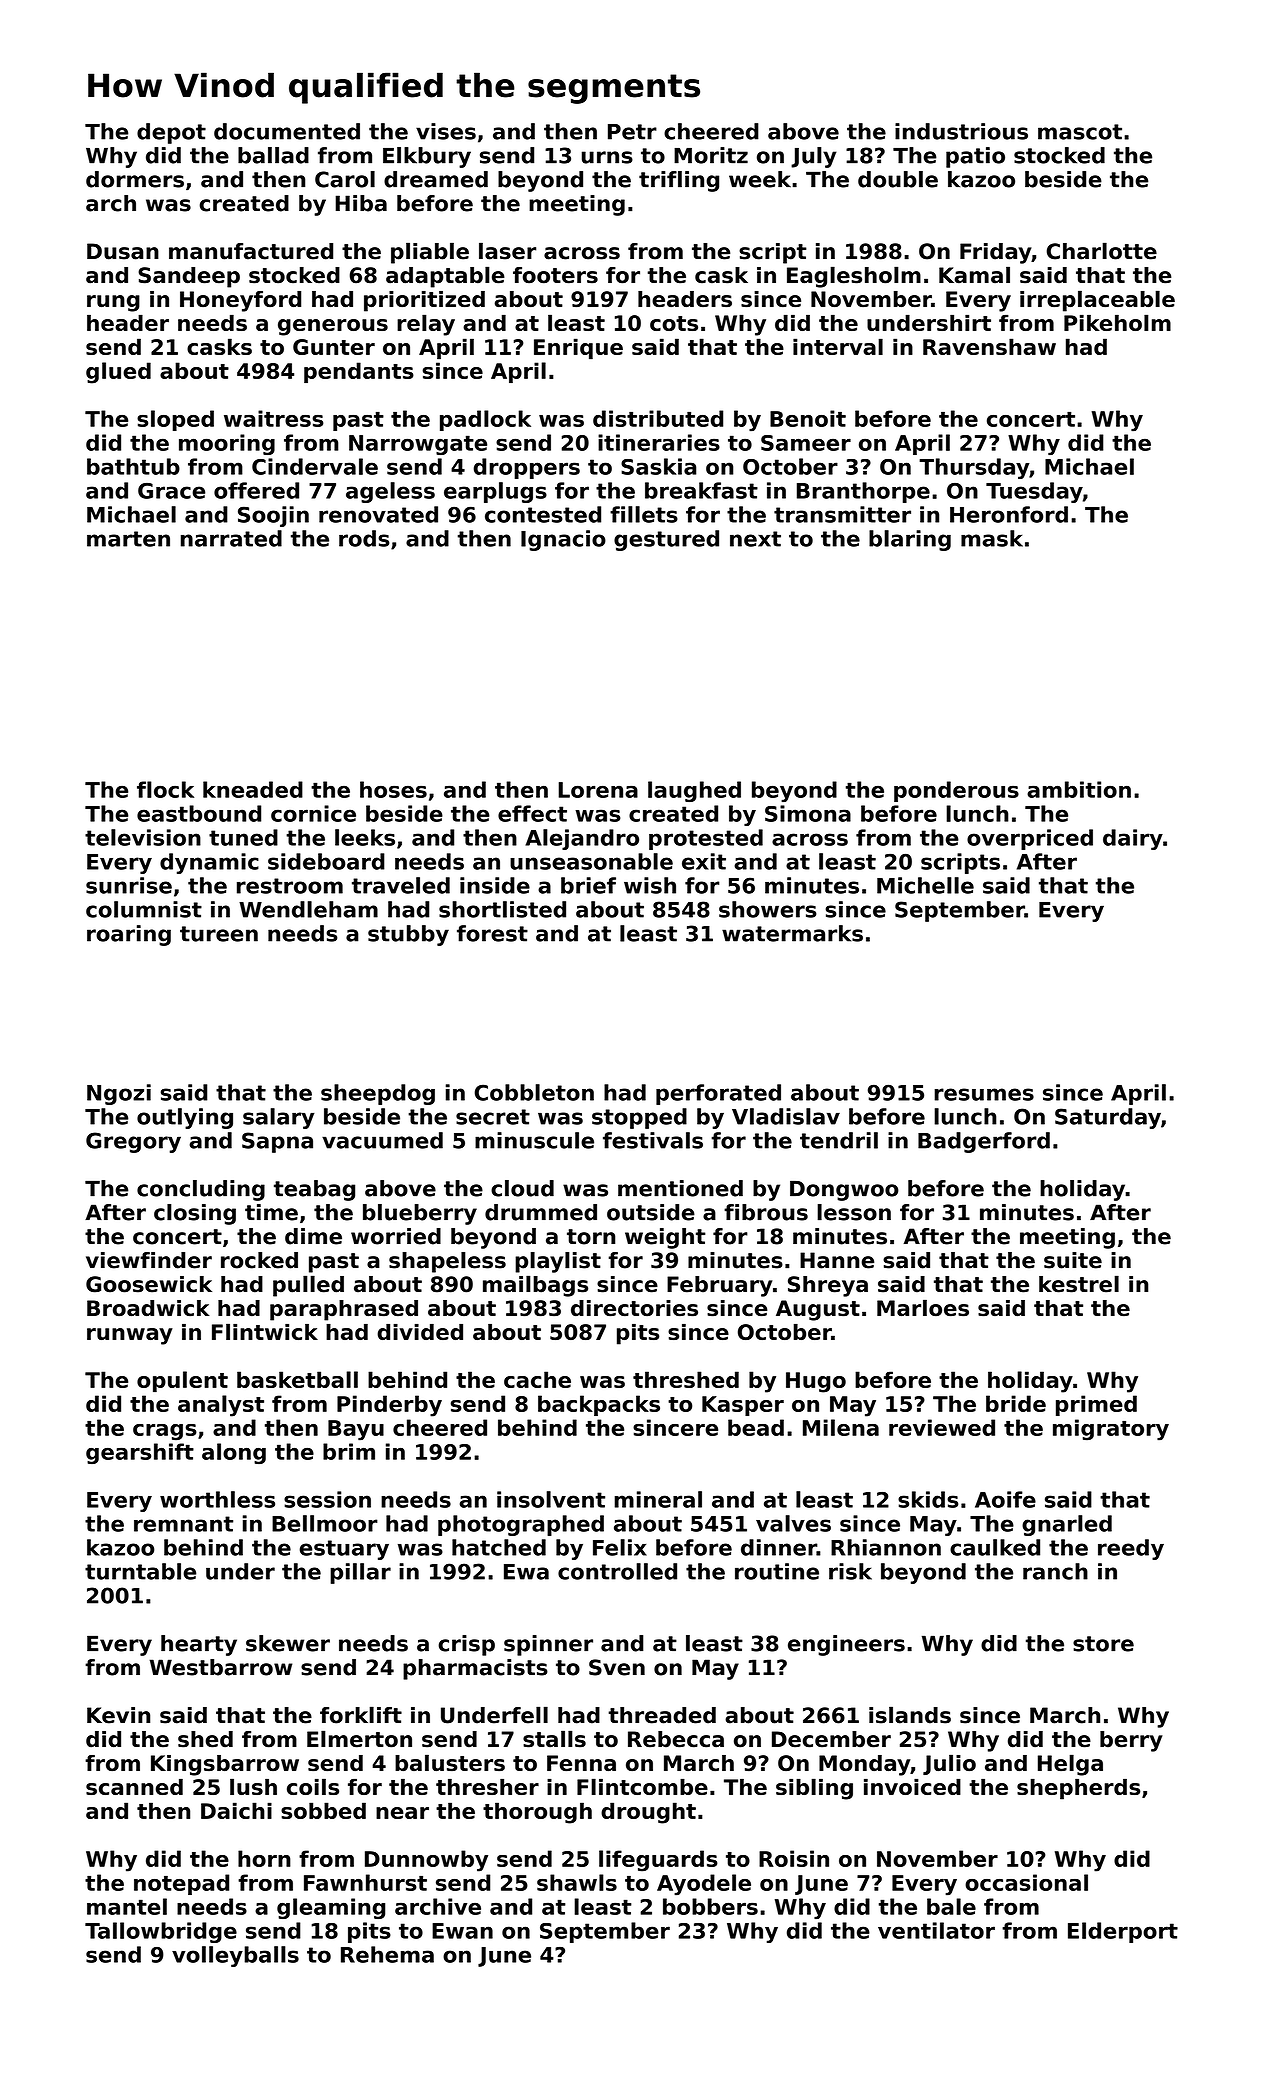 The width and height of the screenshot is (1265, 2084). What do you see at coordinates (898, 179) in the screenshot?
I see `double` at bounding box center [898, 179].
